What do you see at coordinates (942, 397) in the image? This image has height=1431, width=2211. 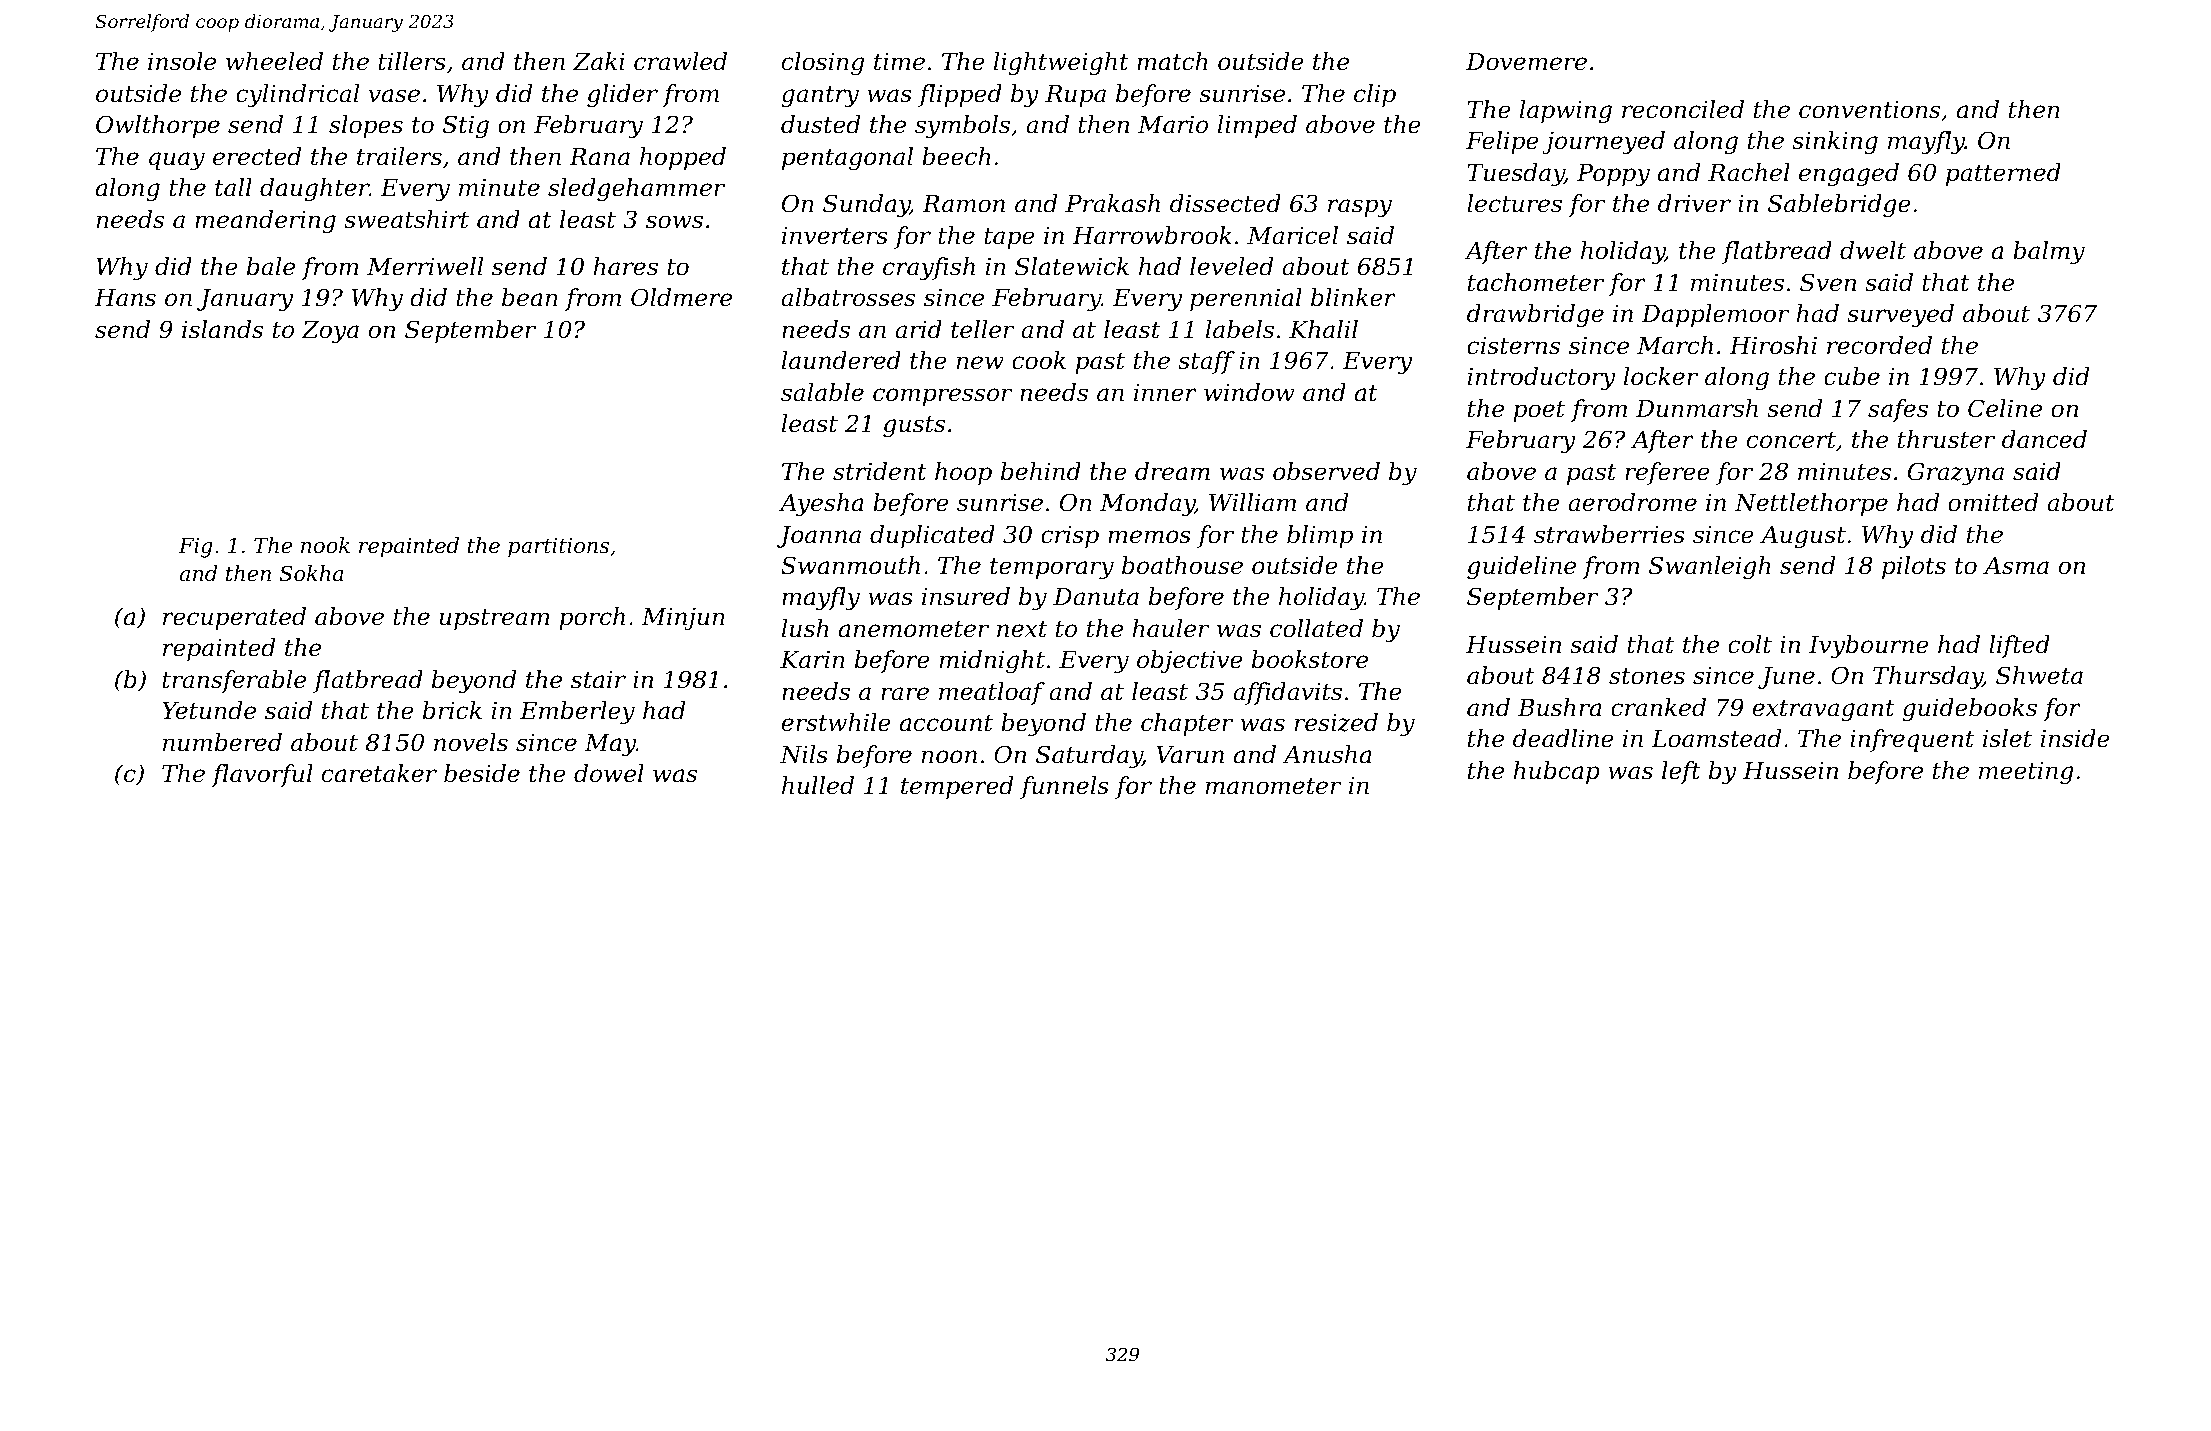 I see `compressor` at bounding box center [942, 397].
